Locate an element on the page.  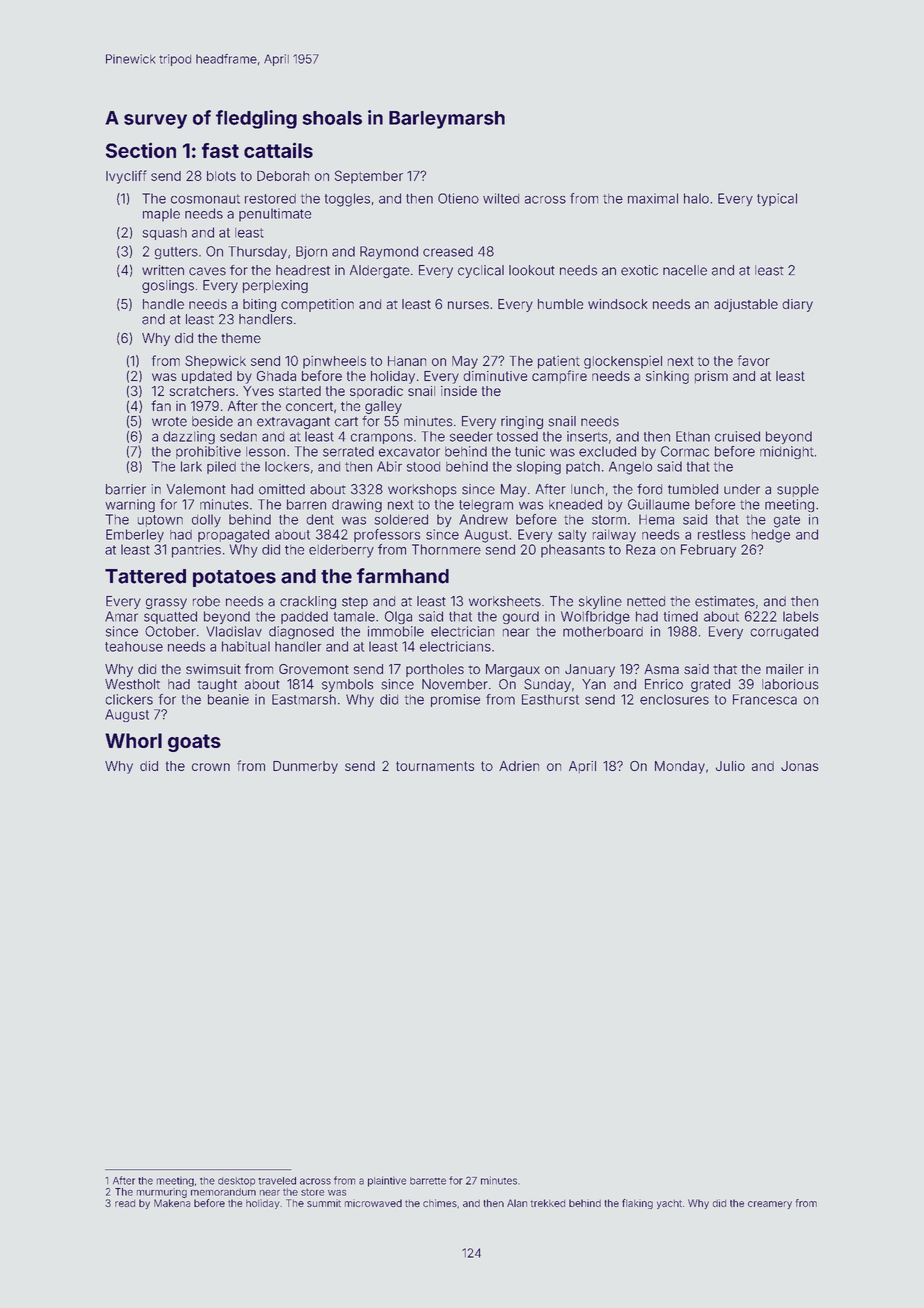
extravagant is located at coordinates (293, 423).
